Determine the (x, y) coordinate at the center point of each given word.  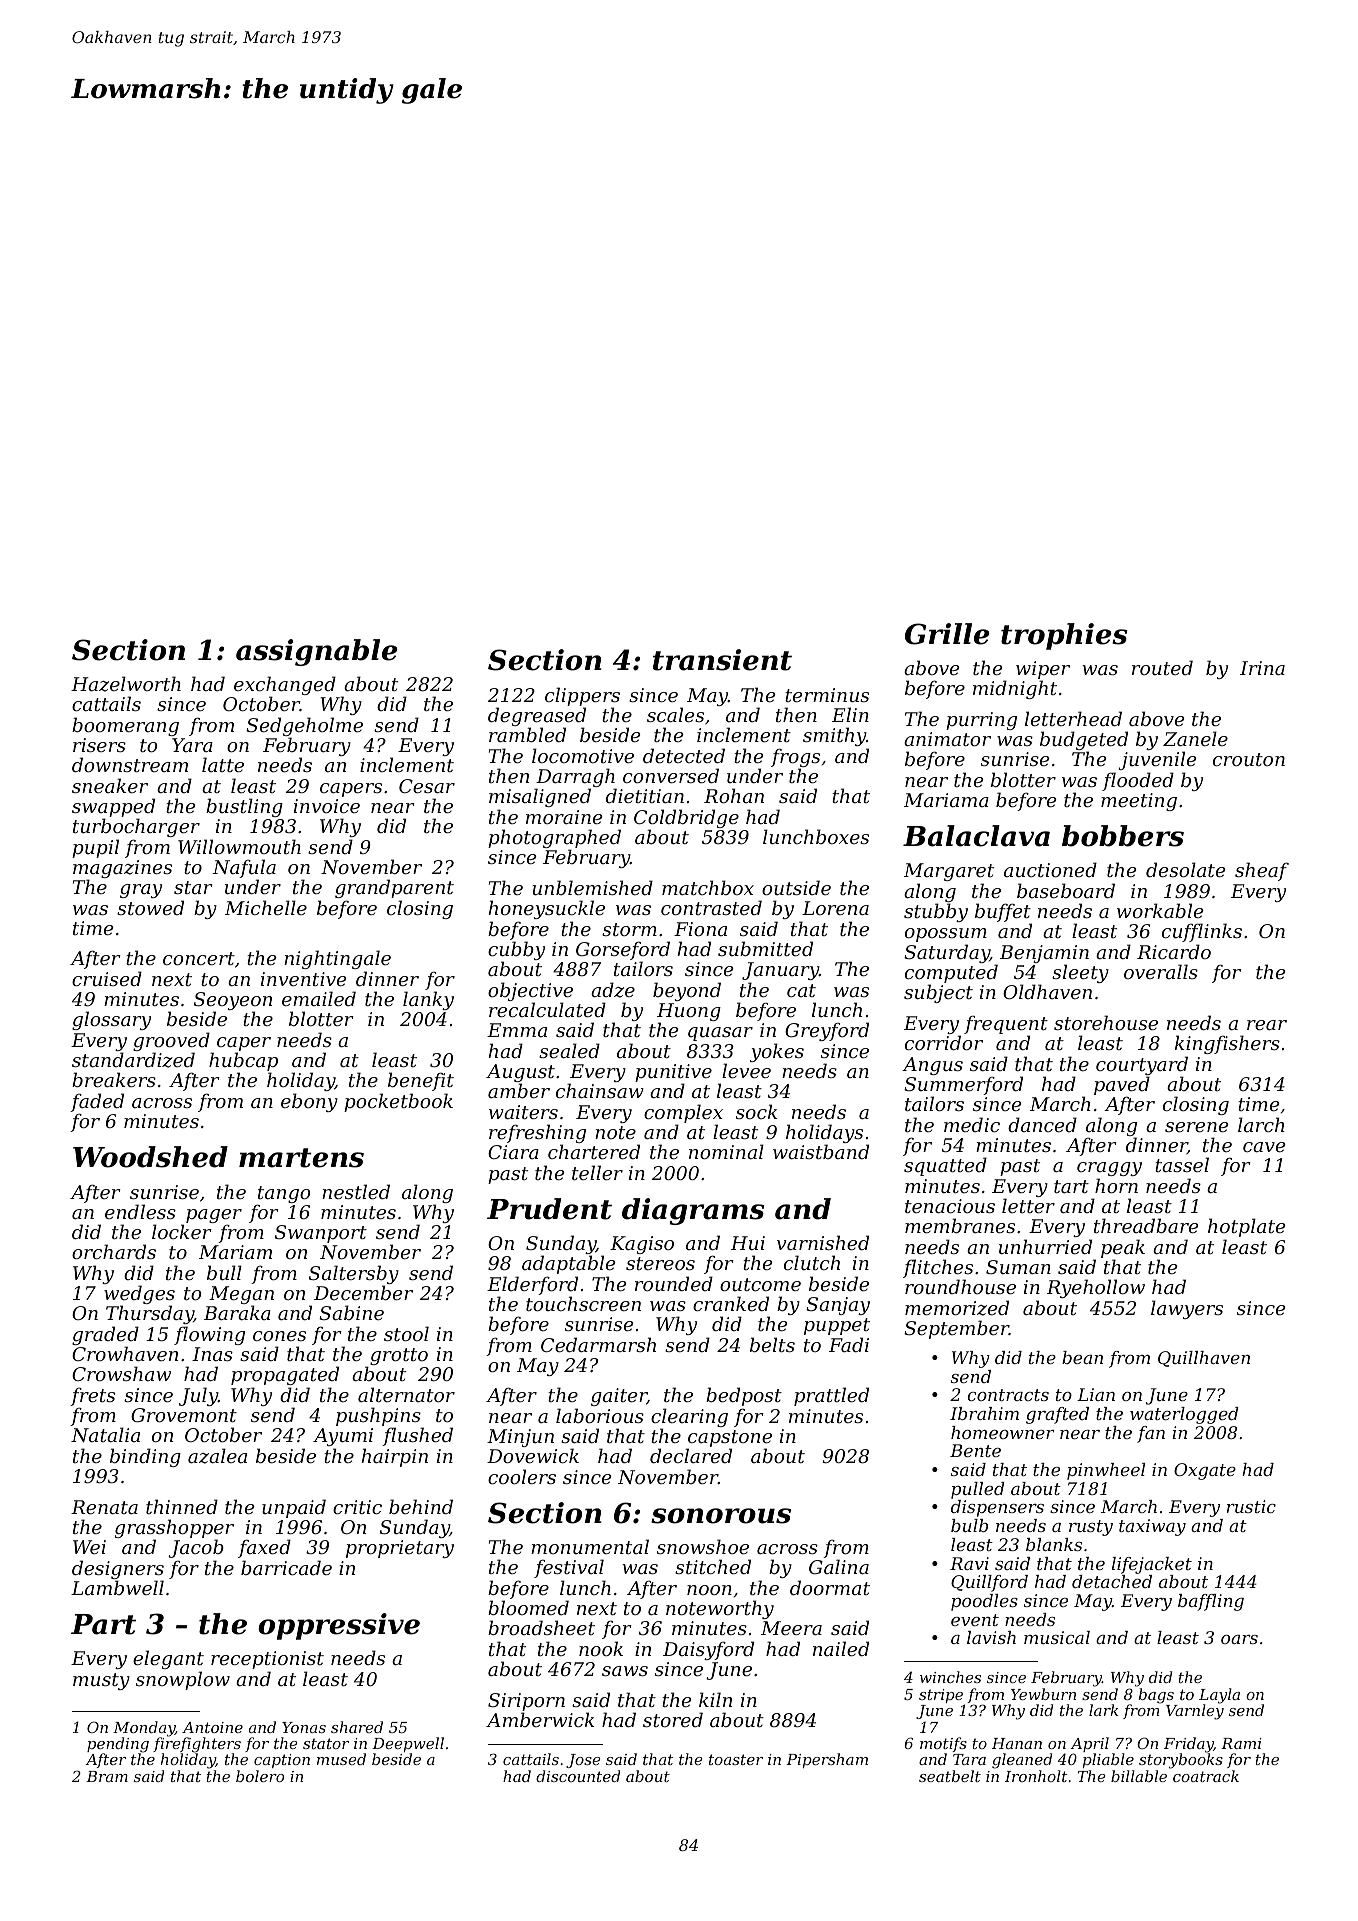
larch (1261, 1124)
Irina (1262, 668)
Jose (583, 1761)
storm (629, 929)
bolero (260, 1776)
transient (722, 660)
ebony (309, 1102)
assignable (317, 652)
